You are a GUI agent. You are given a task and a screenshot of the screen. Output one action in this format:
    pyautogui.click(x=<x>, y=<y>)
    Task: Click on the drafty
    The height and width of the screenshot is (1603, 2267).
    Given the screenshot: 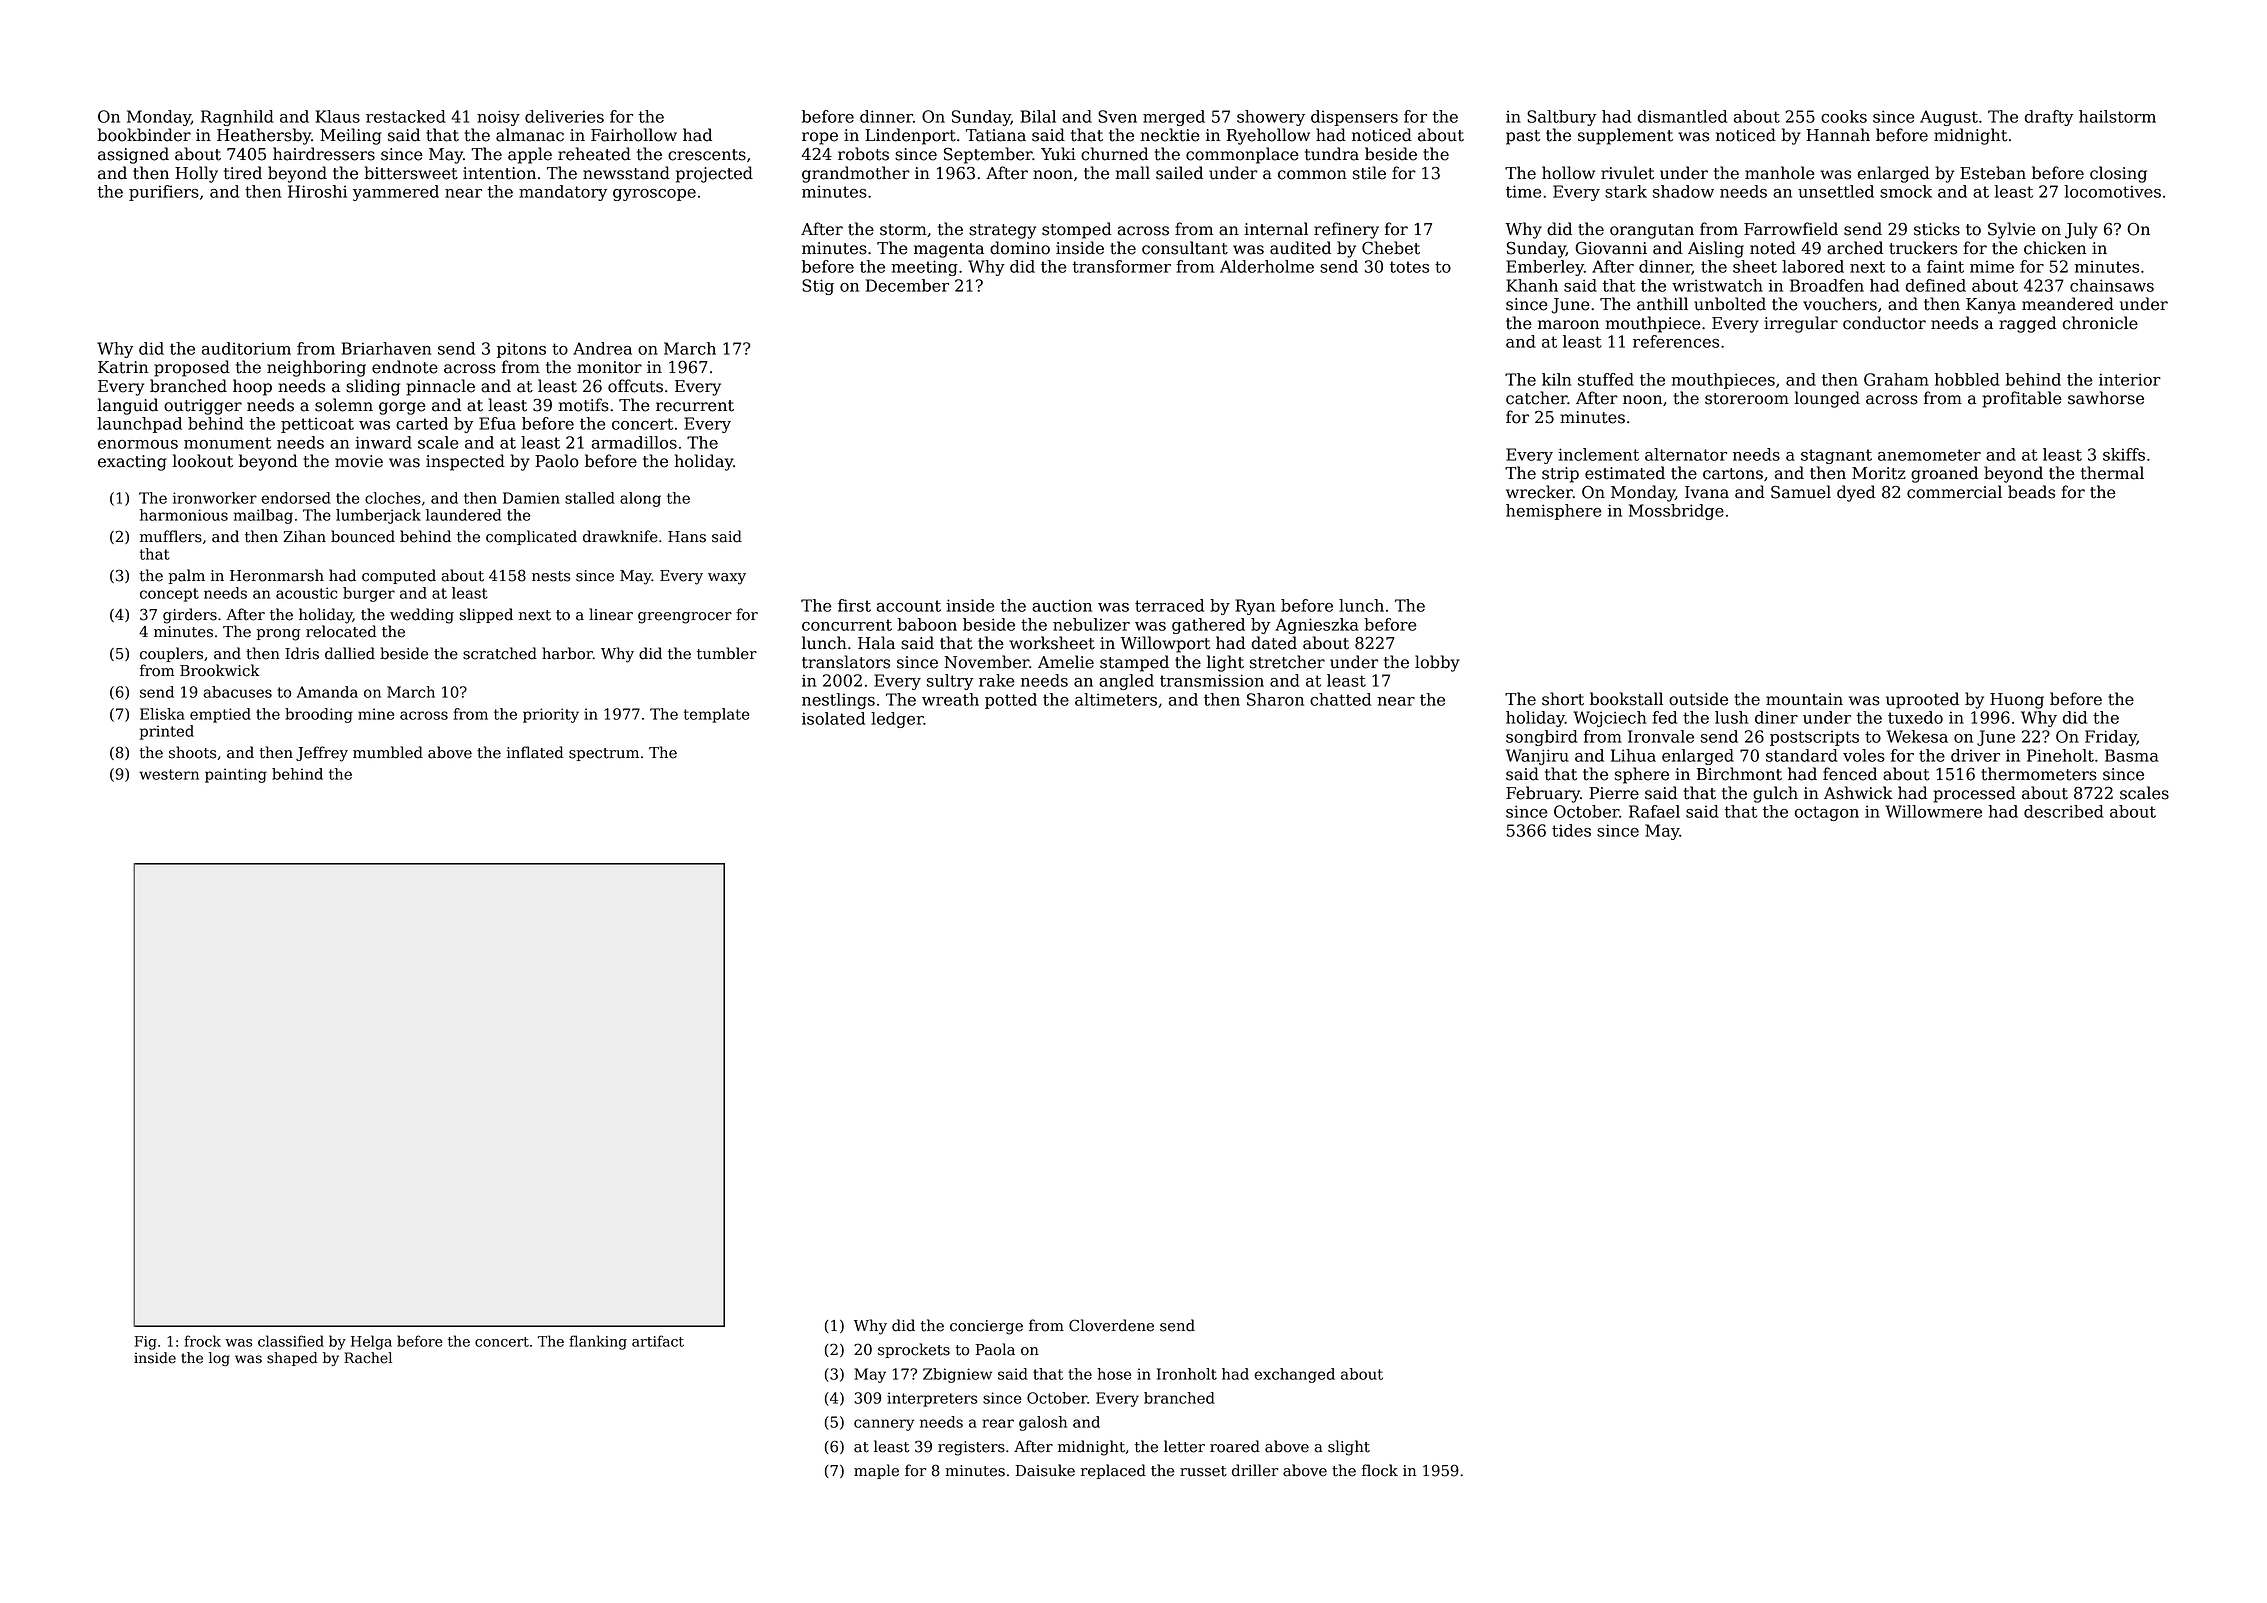 What is the action you would take?
    pyautogui.click(x=2049, y=118)
